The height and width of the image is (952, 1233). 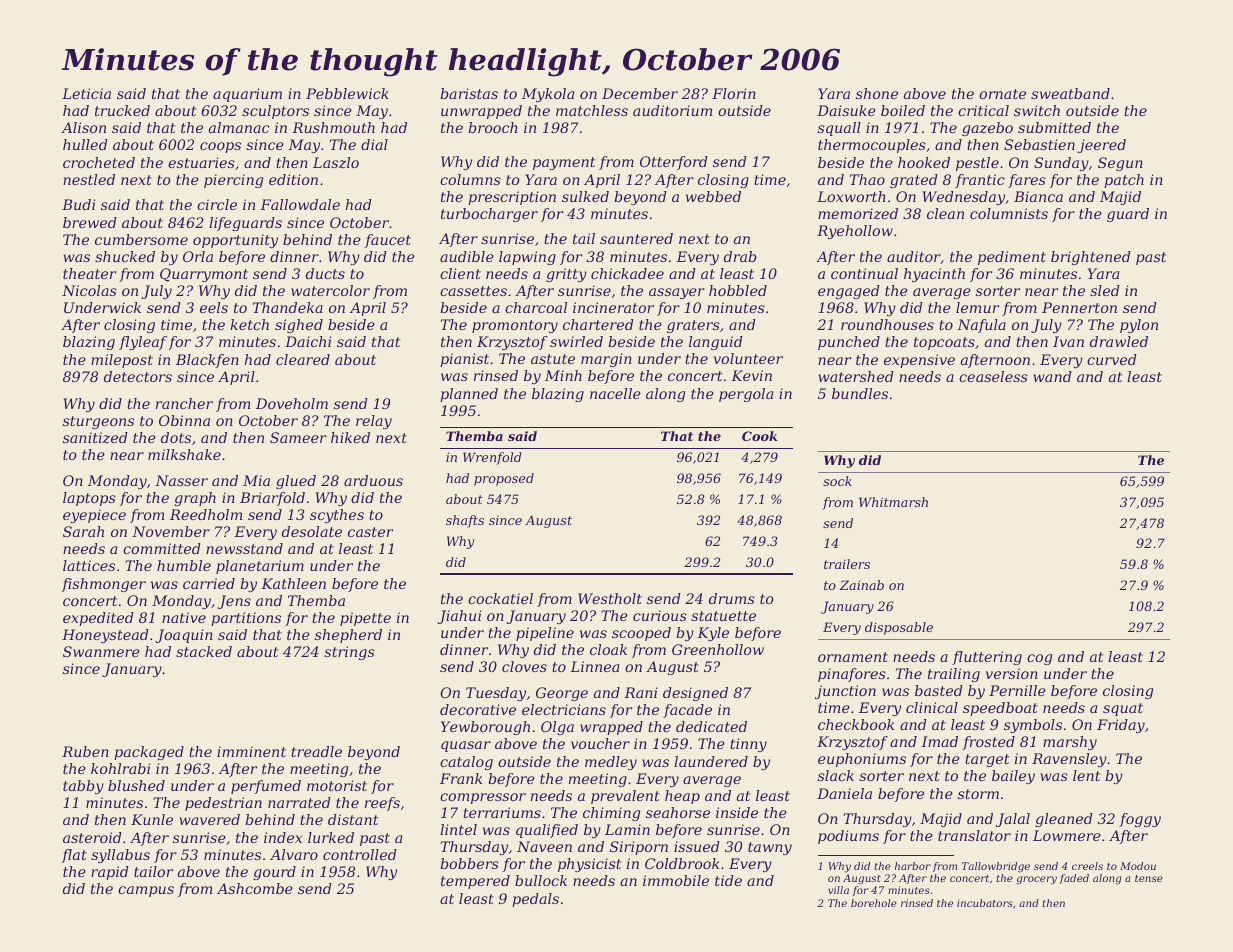 What do you see at coordinates (874, 903) in the image?
I see `borehole` at bounding box center [874, 903].
